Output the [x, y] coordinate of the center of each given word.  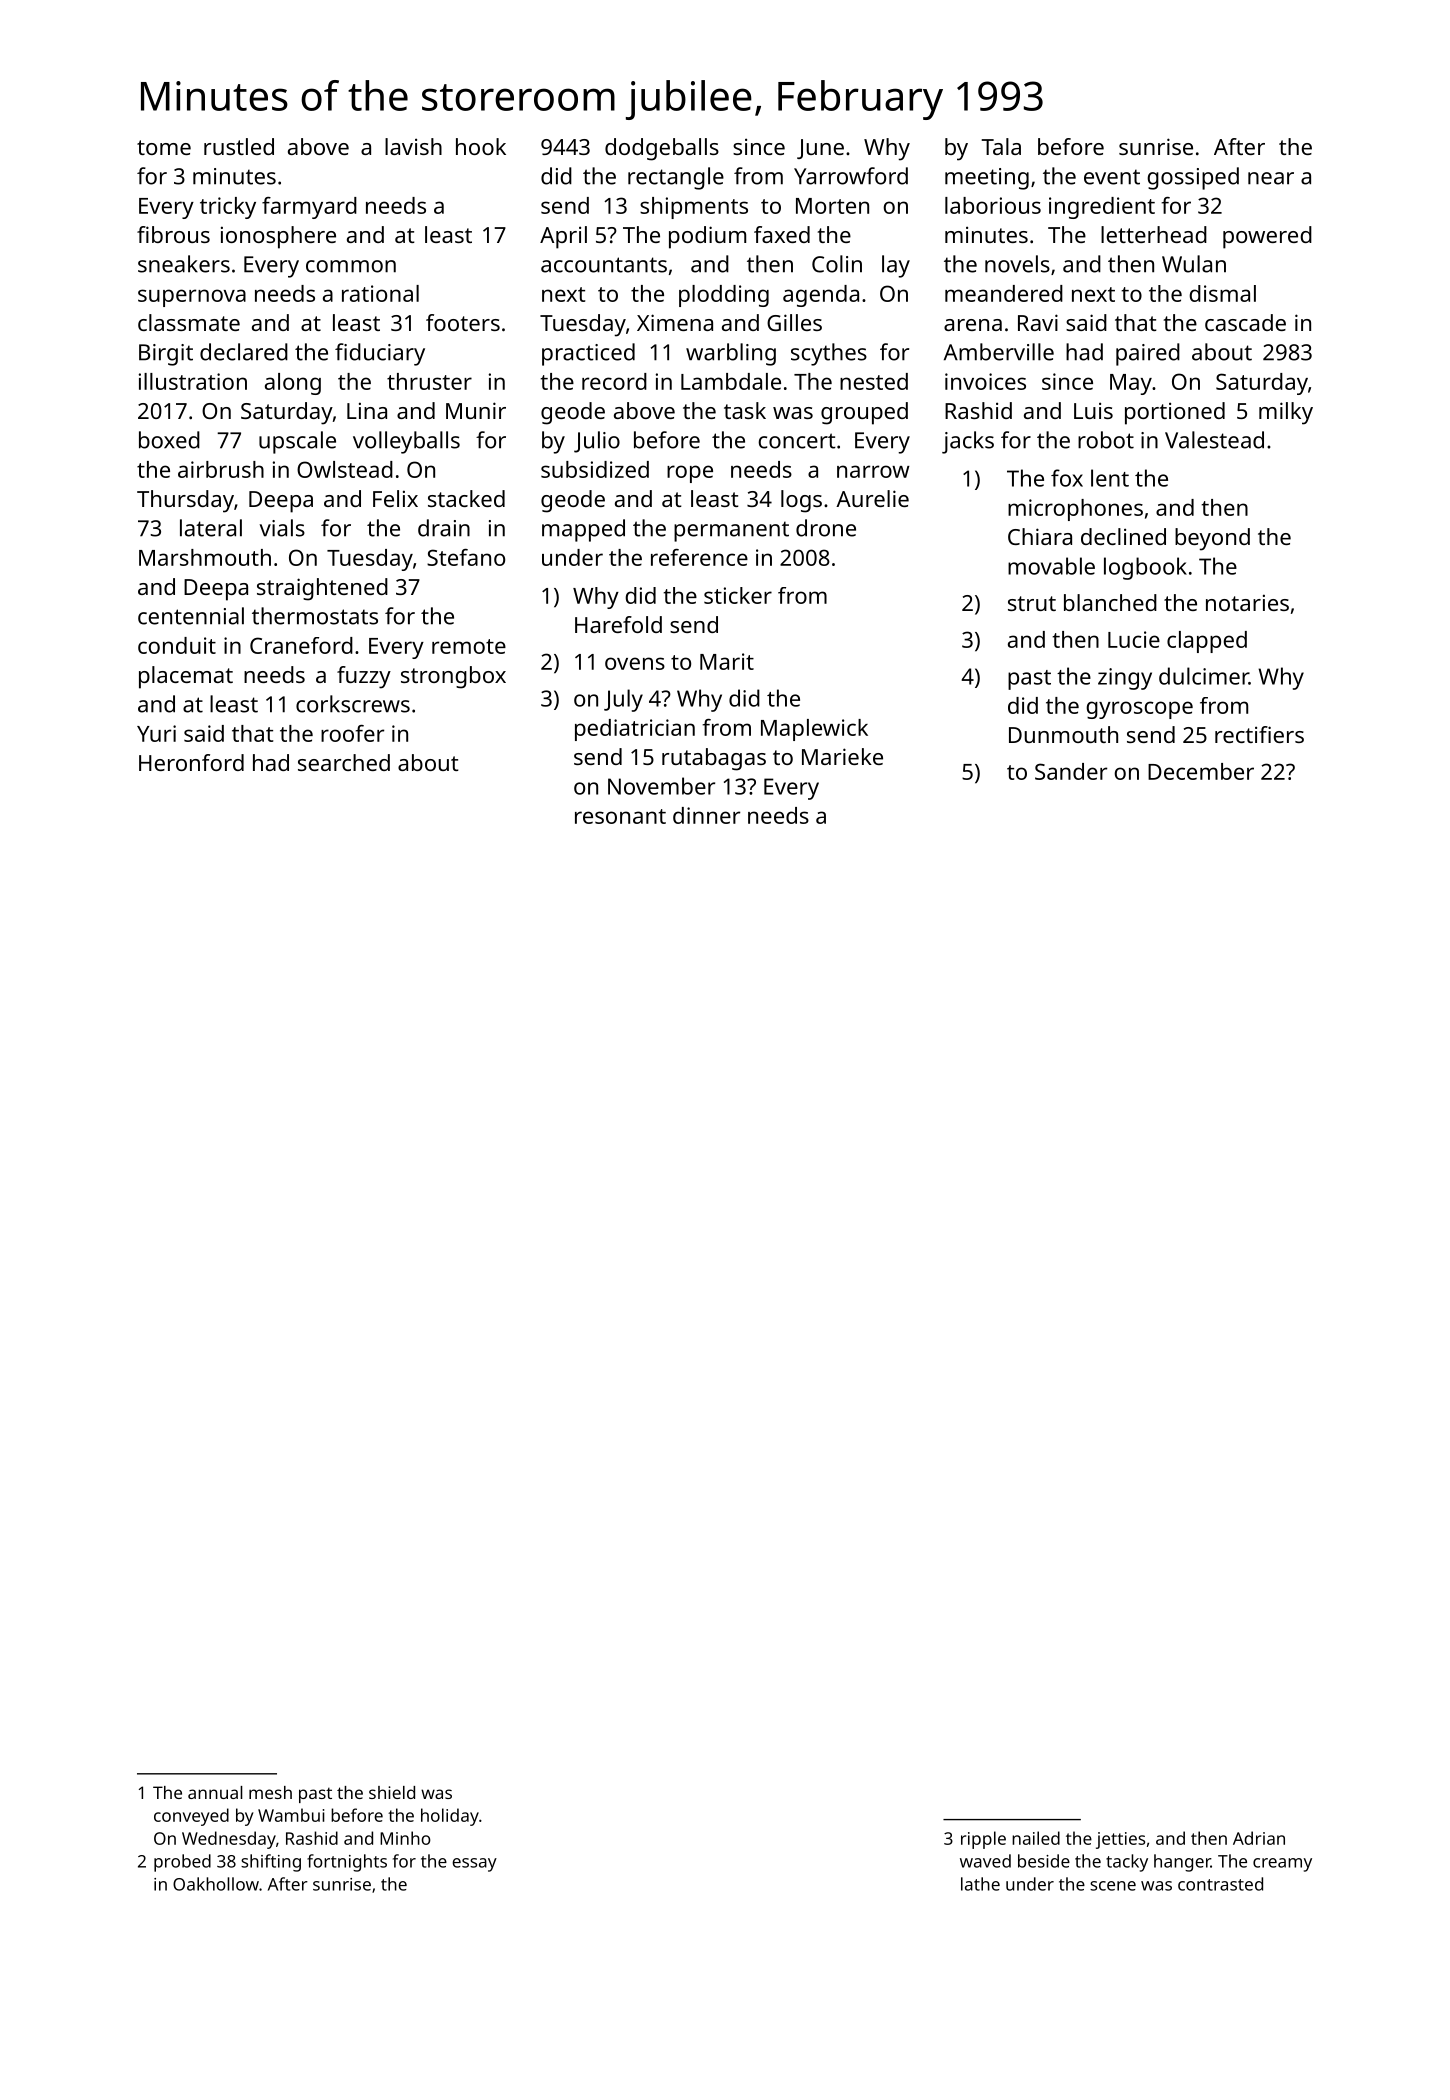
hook [481, 146]
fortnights [347, 1863]
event [1112, 177]
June [820, 149]
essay [474, 1865]
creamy [1282, 1865]
